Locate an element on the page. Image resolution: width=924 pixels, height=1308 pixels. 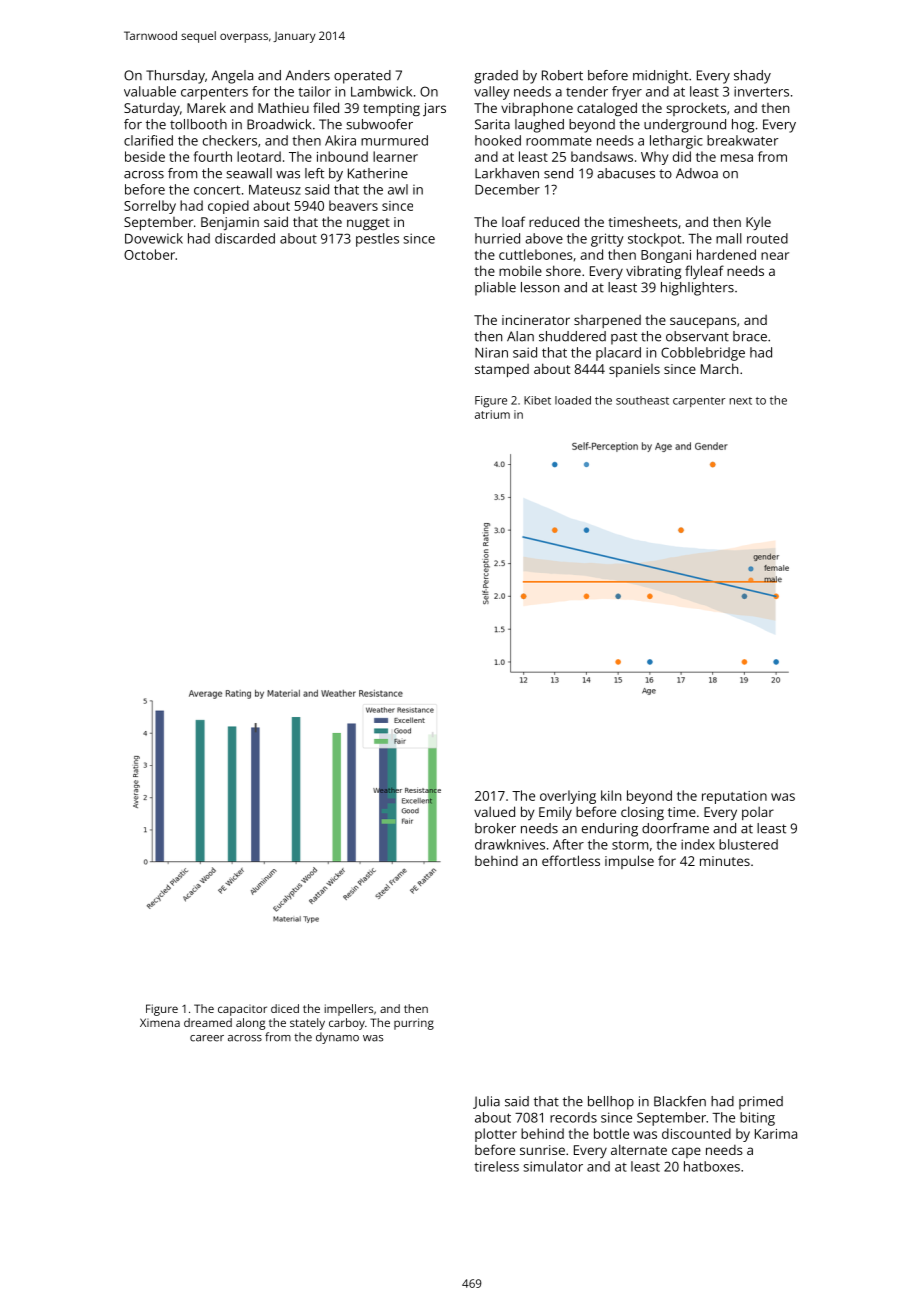
beside is located at coordinates (145, 156).
